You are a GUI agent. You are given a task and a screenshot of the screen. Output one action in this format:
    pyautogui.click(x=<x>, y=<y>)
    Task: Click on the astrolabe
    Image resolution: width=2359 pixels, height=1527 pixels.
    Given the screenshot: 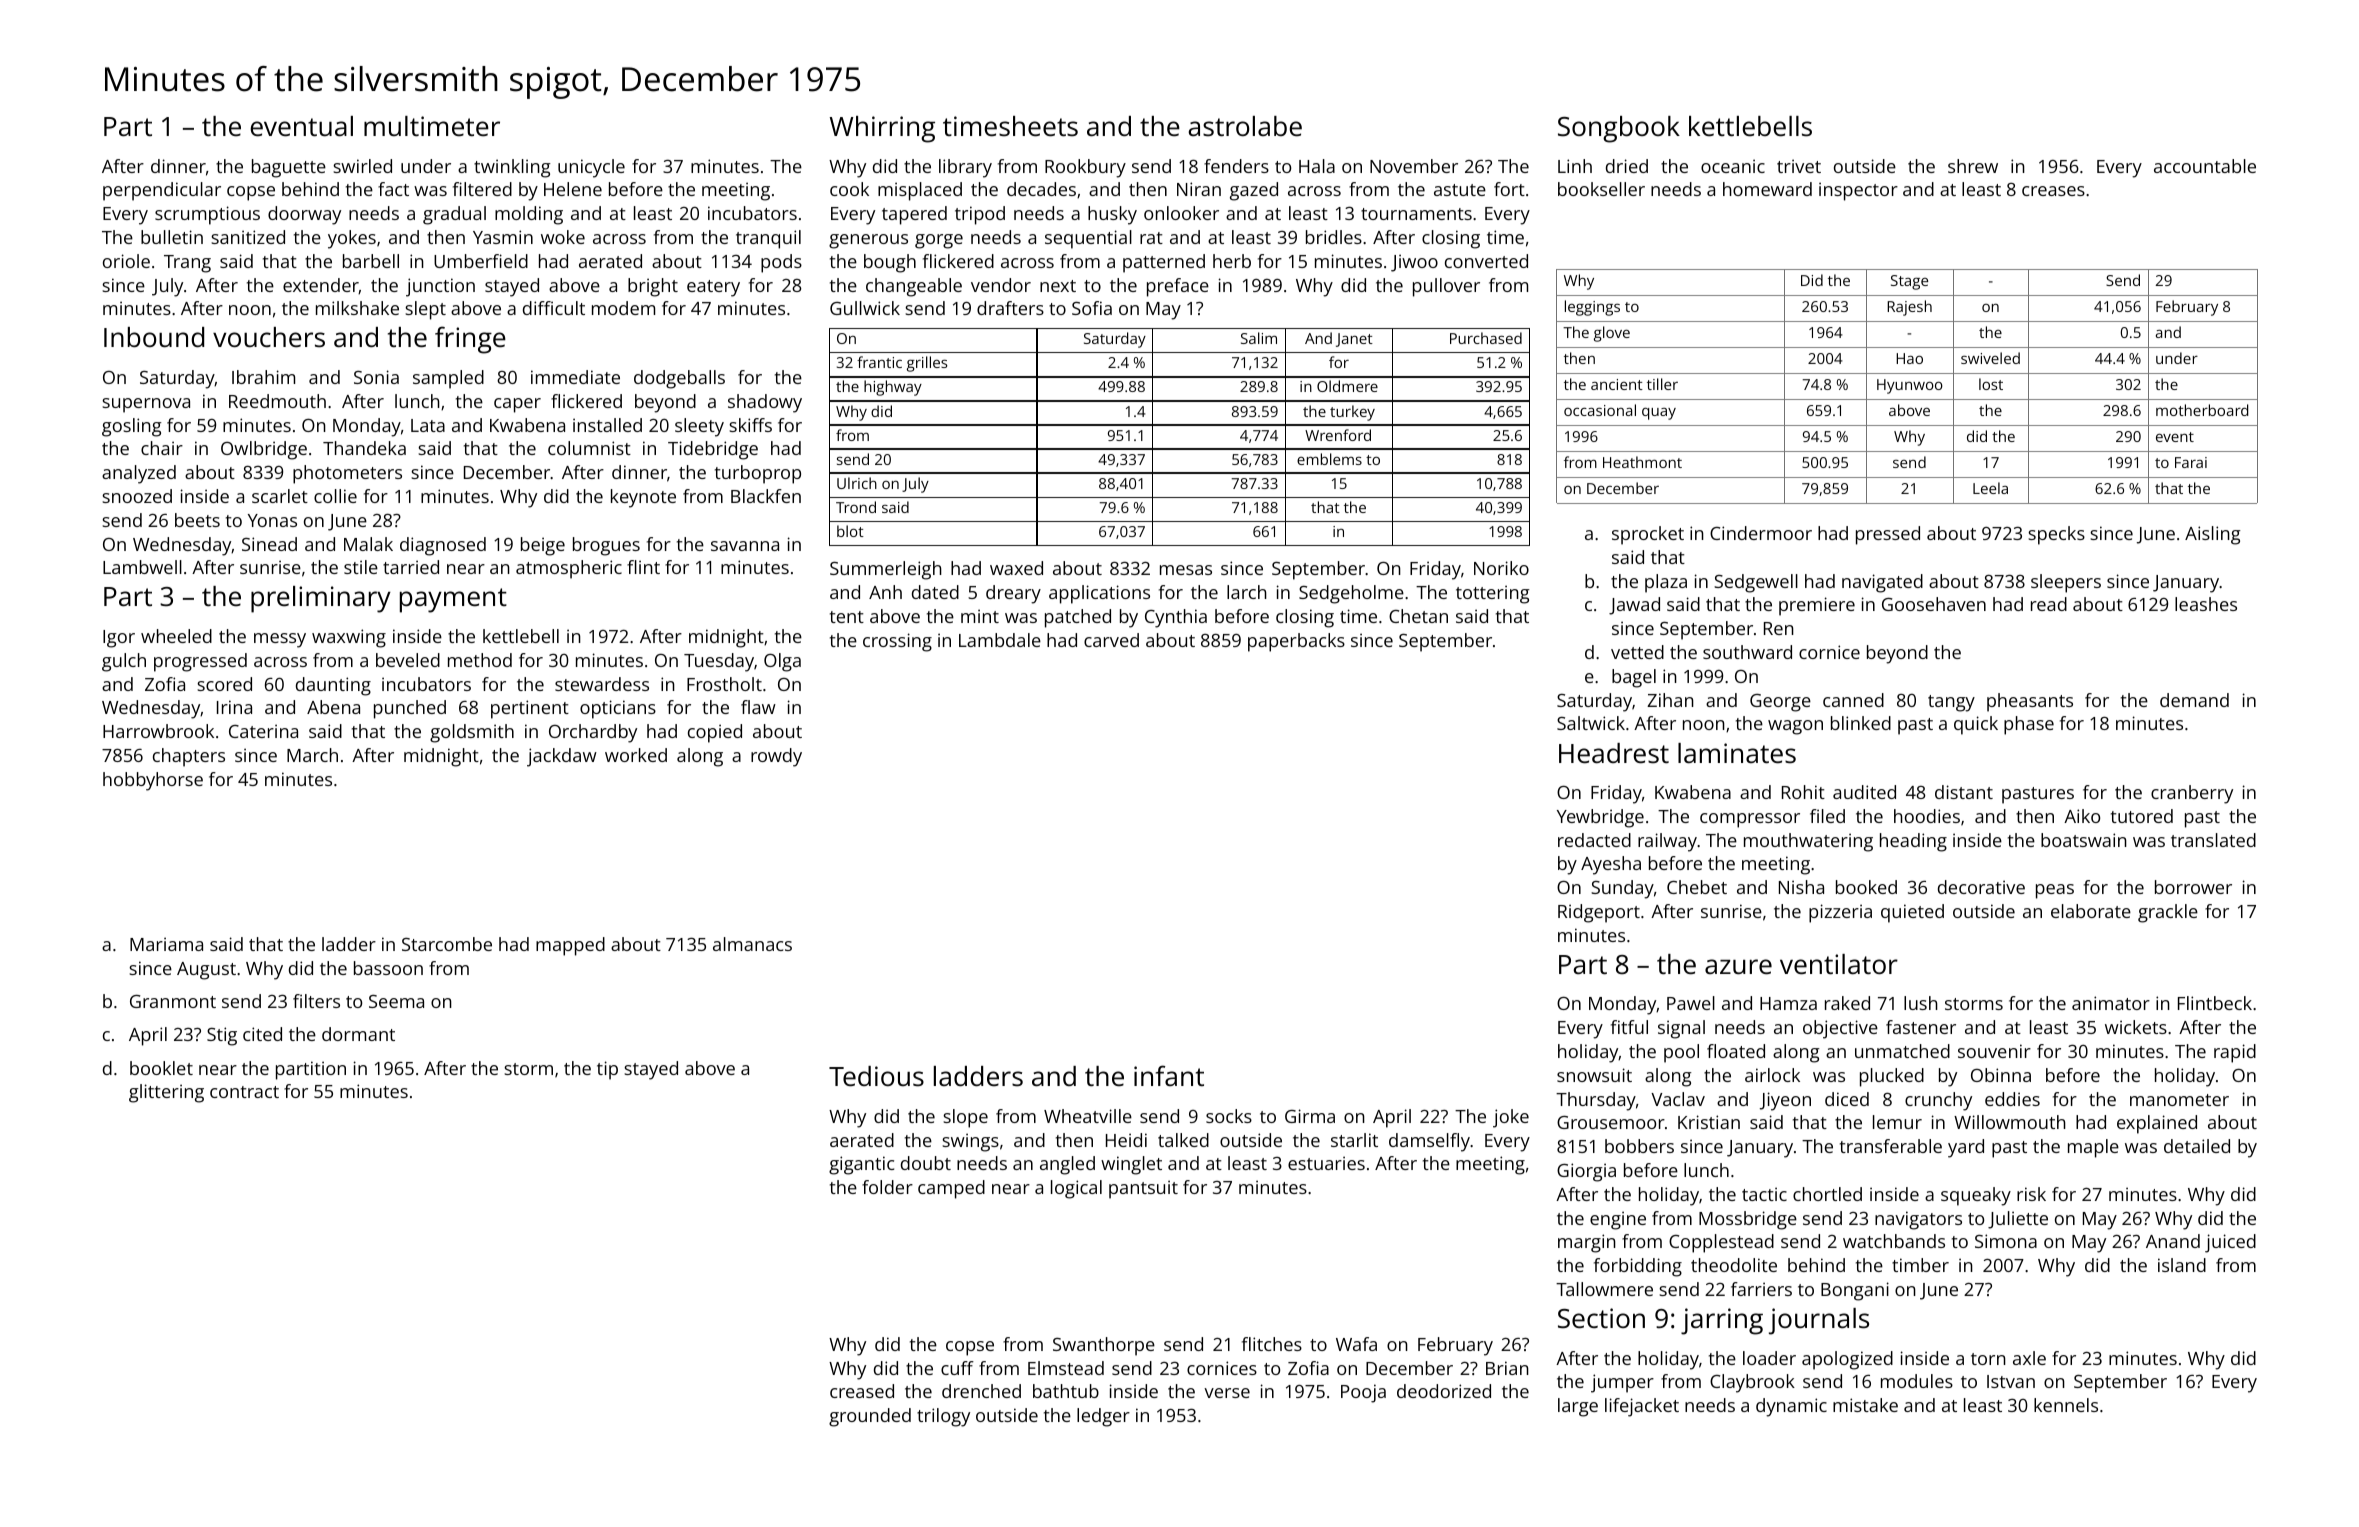 What is the action you would take?
    pyautogui.click(x=1245, y=126)
